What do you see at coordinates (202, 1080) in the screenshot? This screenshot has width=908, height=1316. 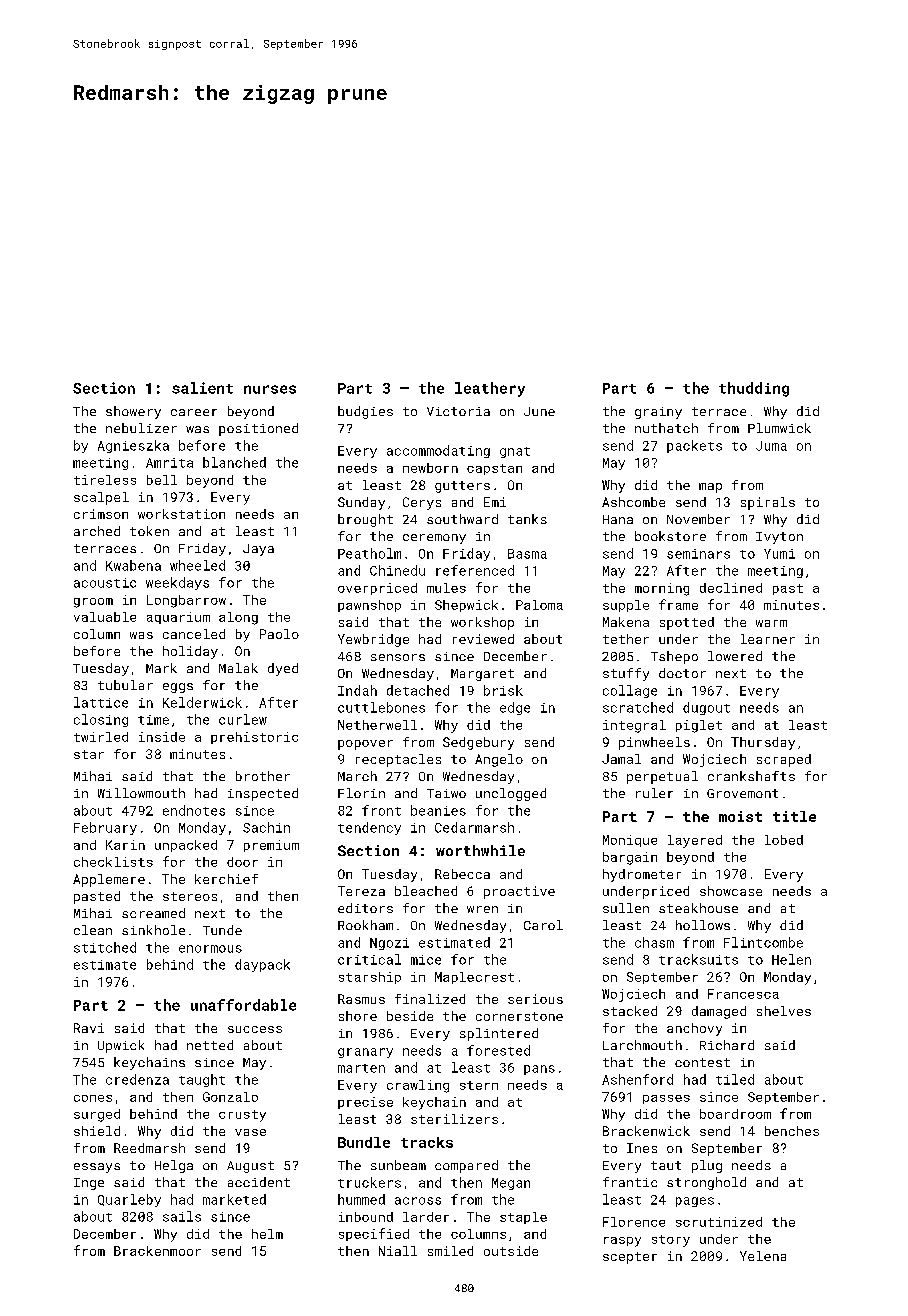 I see `taught` at bounding box center [202, 1080].
